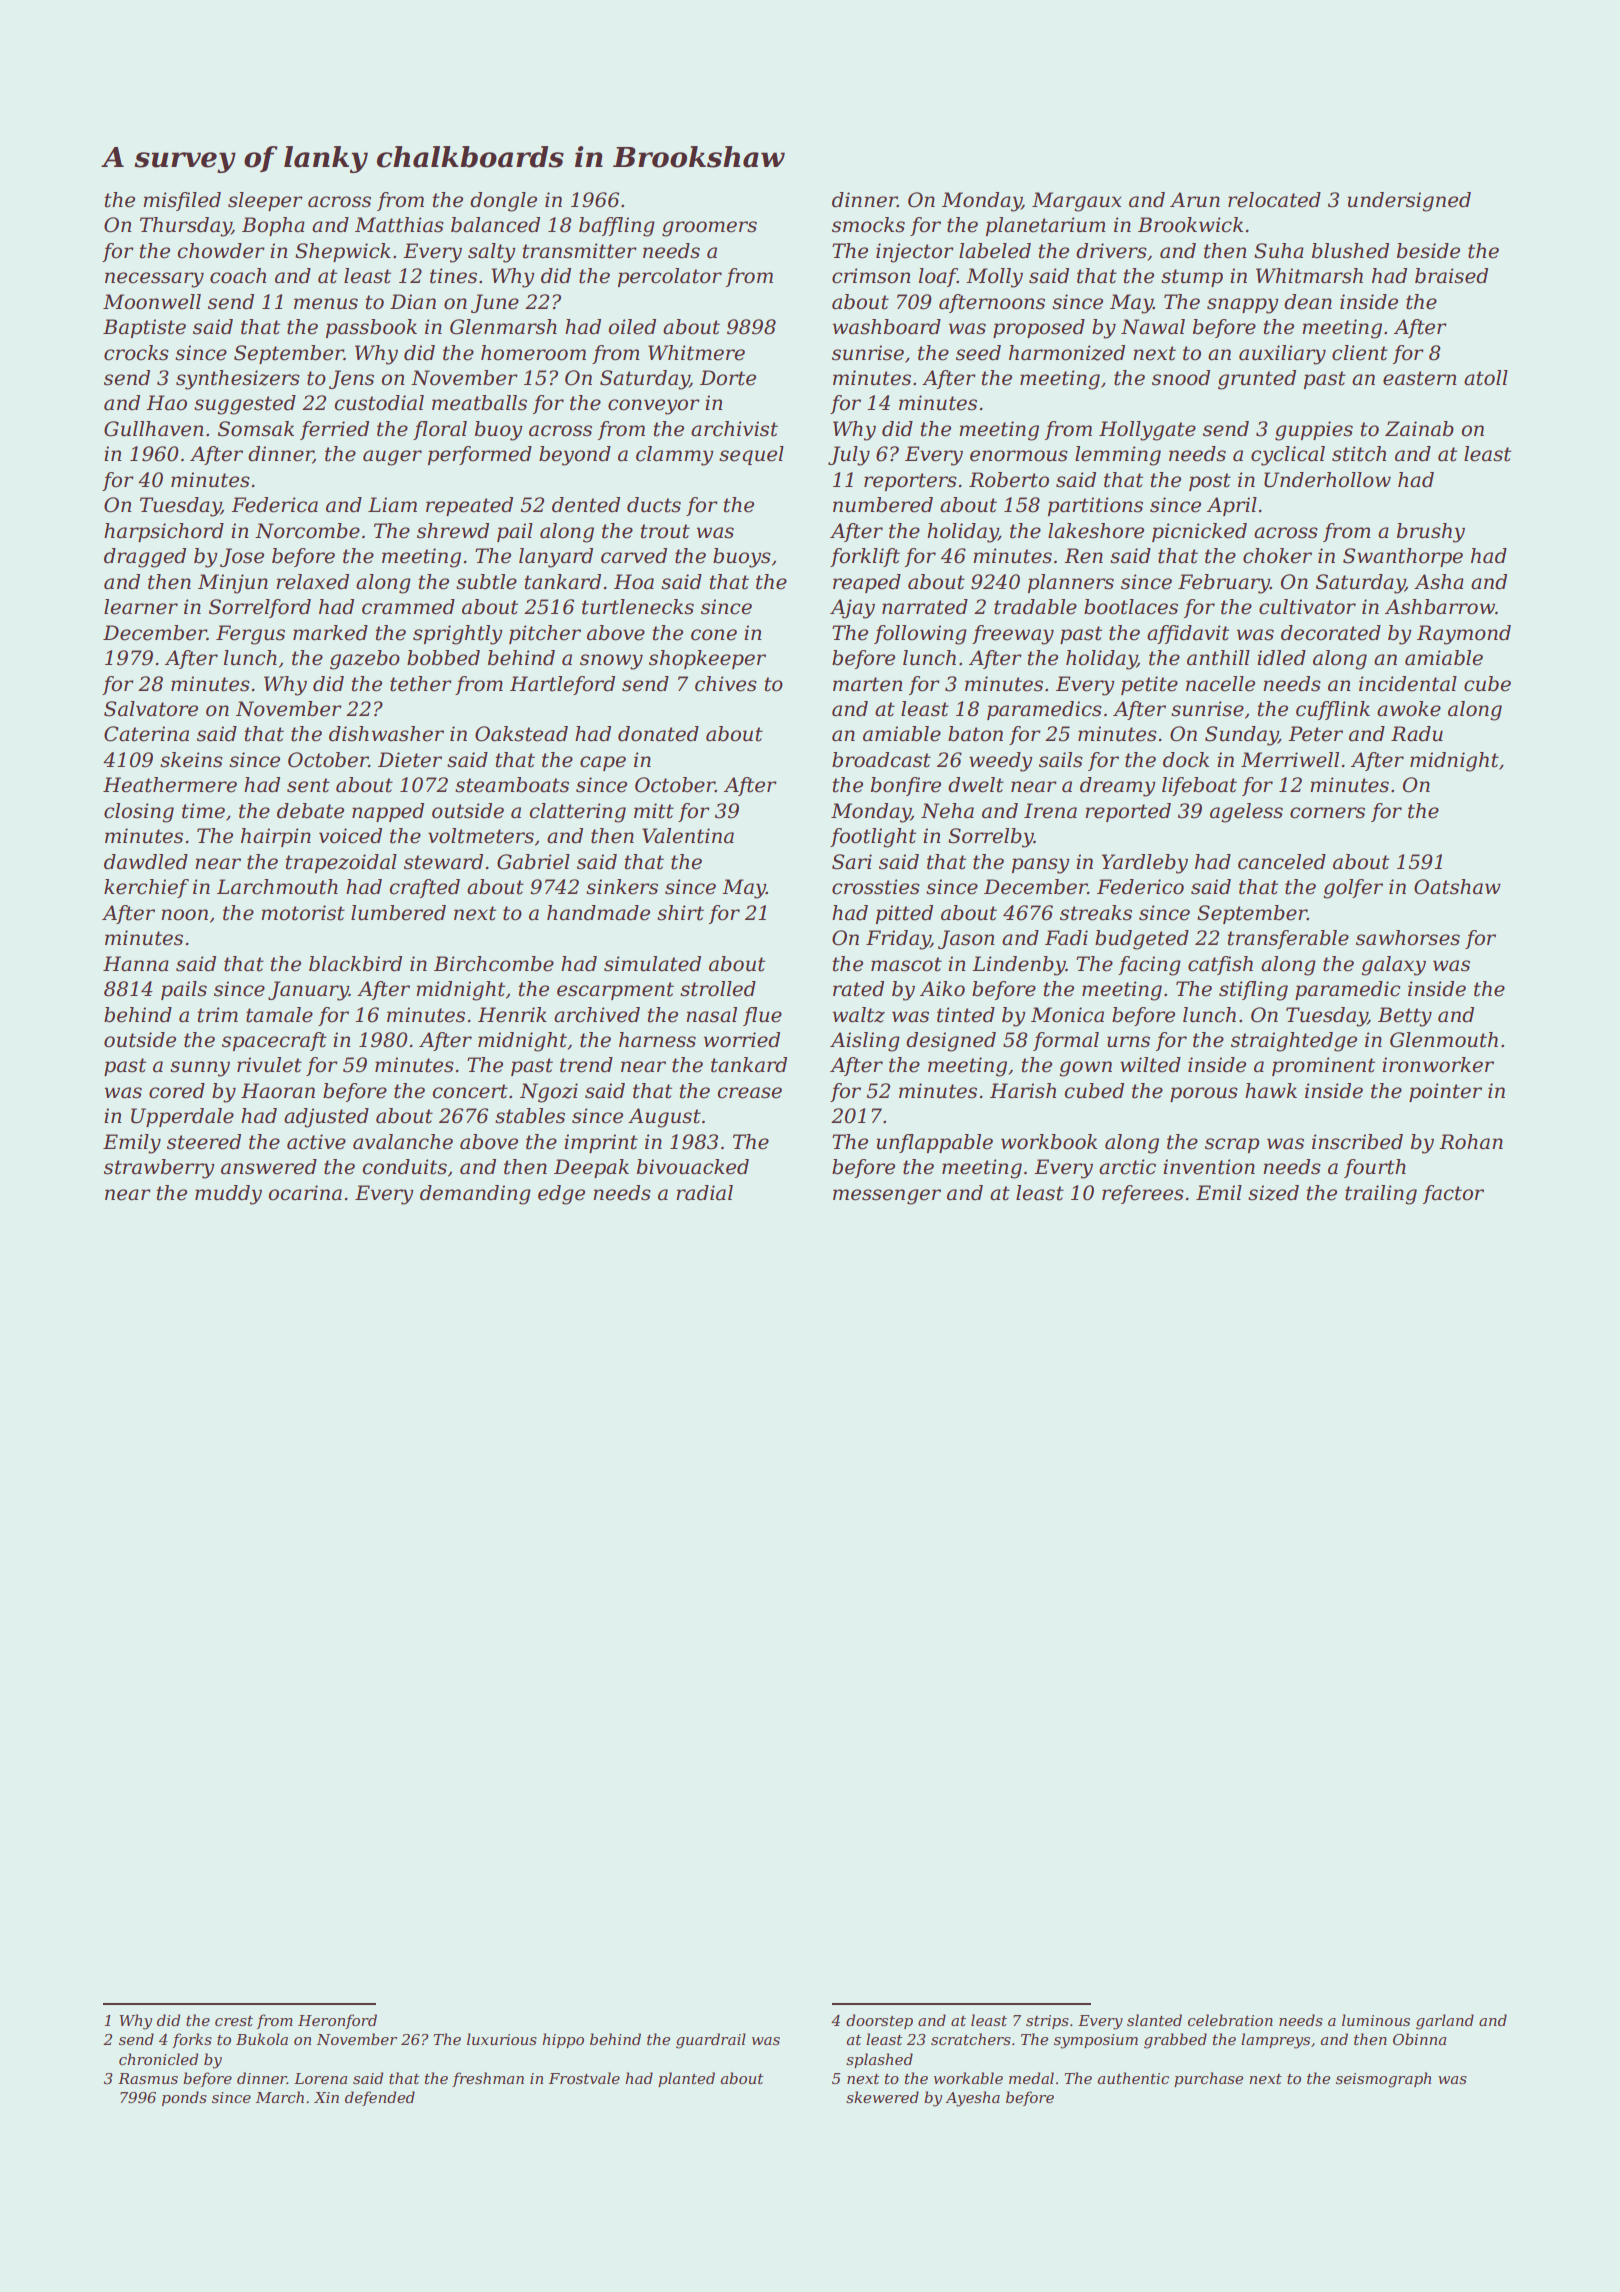 The height and width of the screenshot is (2292, 1620). I want to click on crimson, so click(871, 276).
